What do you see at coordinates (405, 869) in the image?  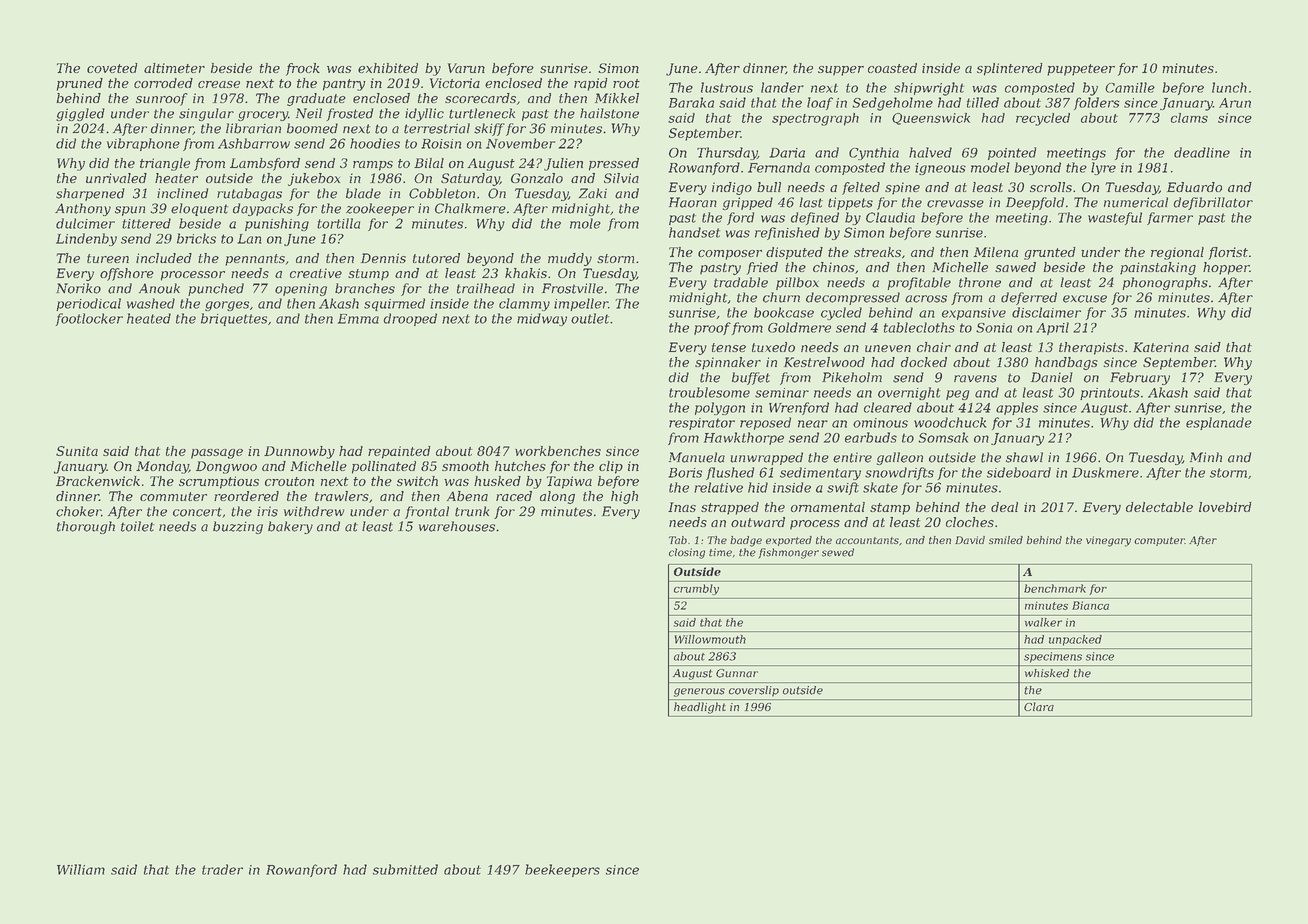 I see `submitted` at bounding box center [405, 869].
